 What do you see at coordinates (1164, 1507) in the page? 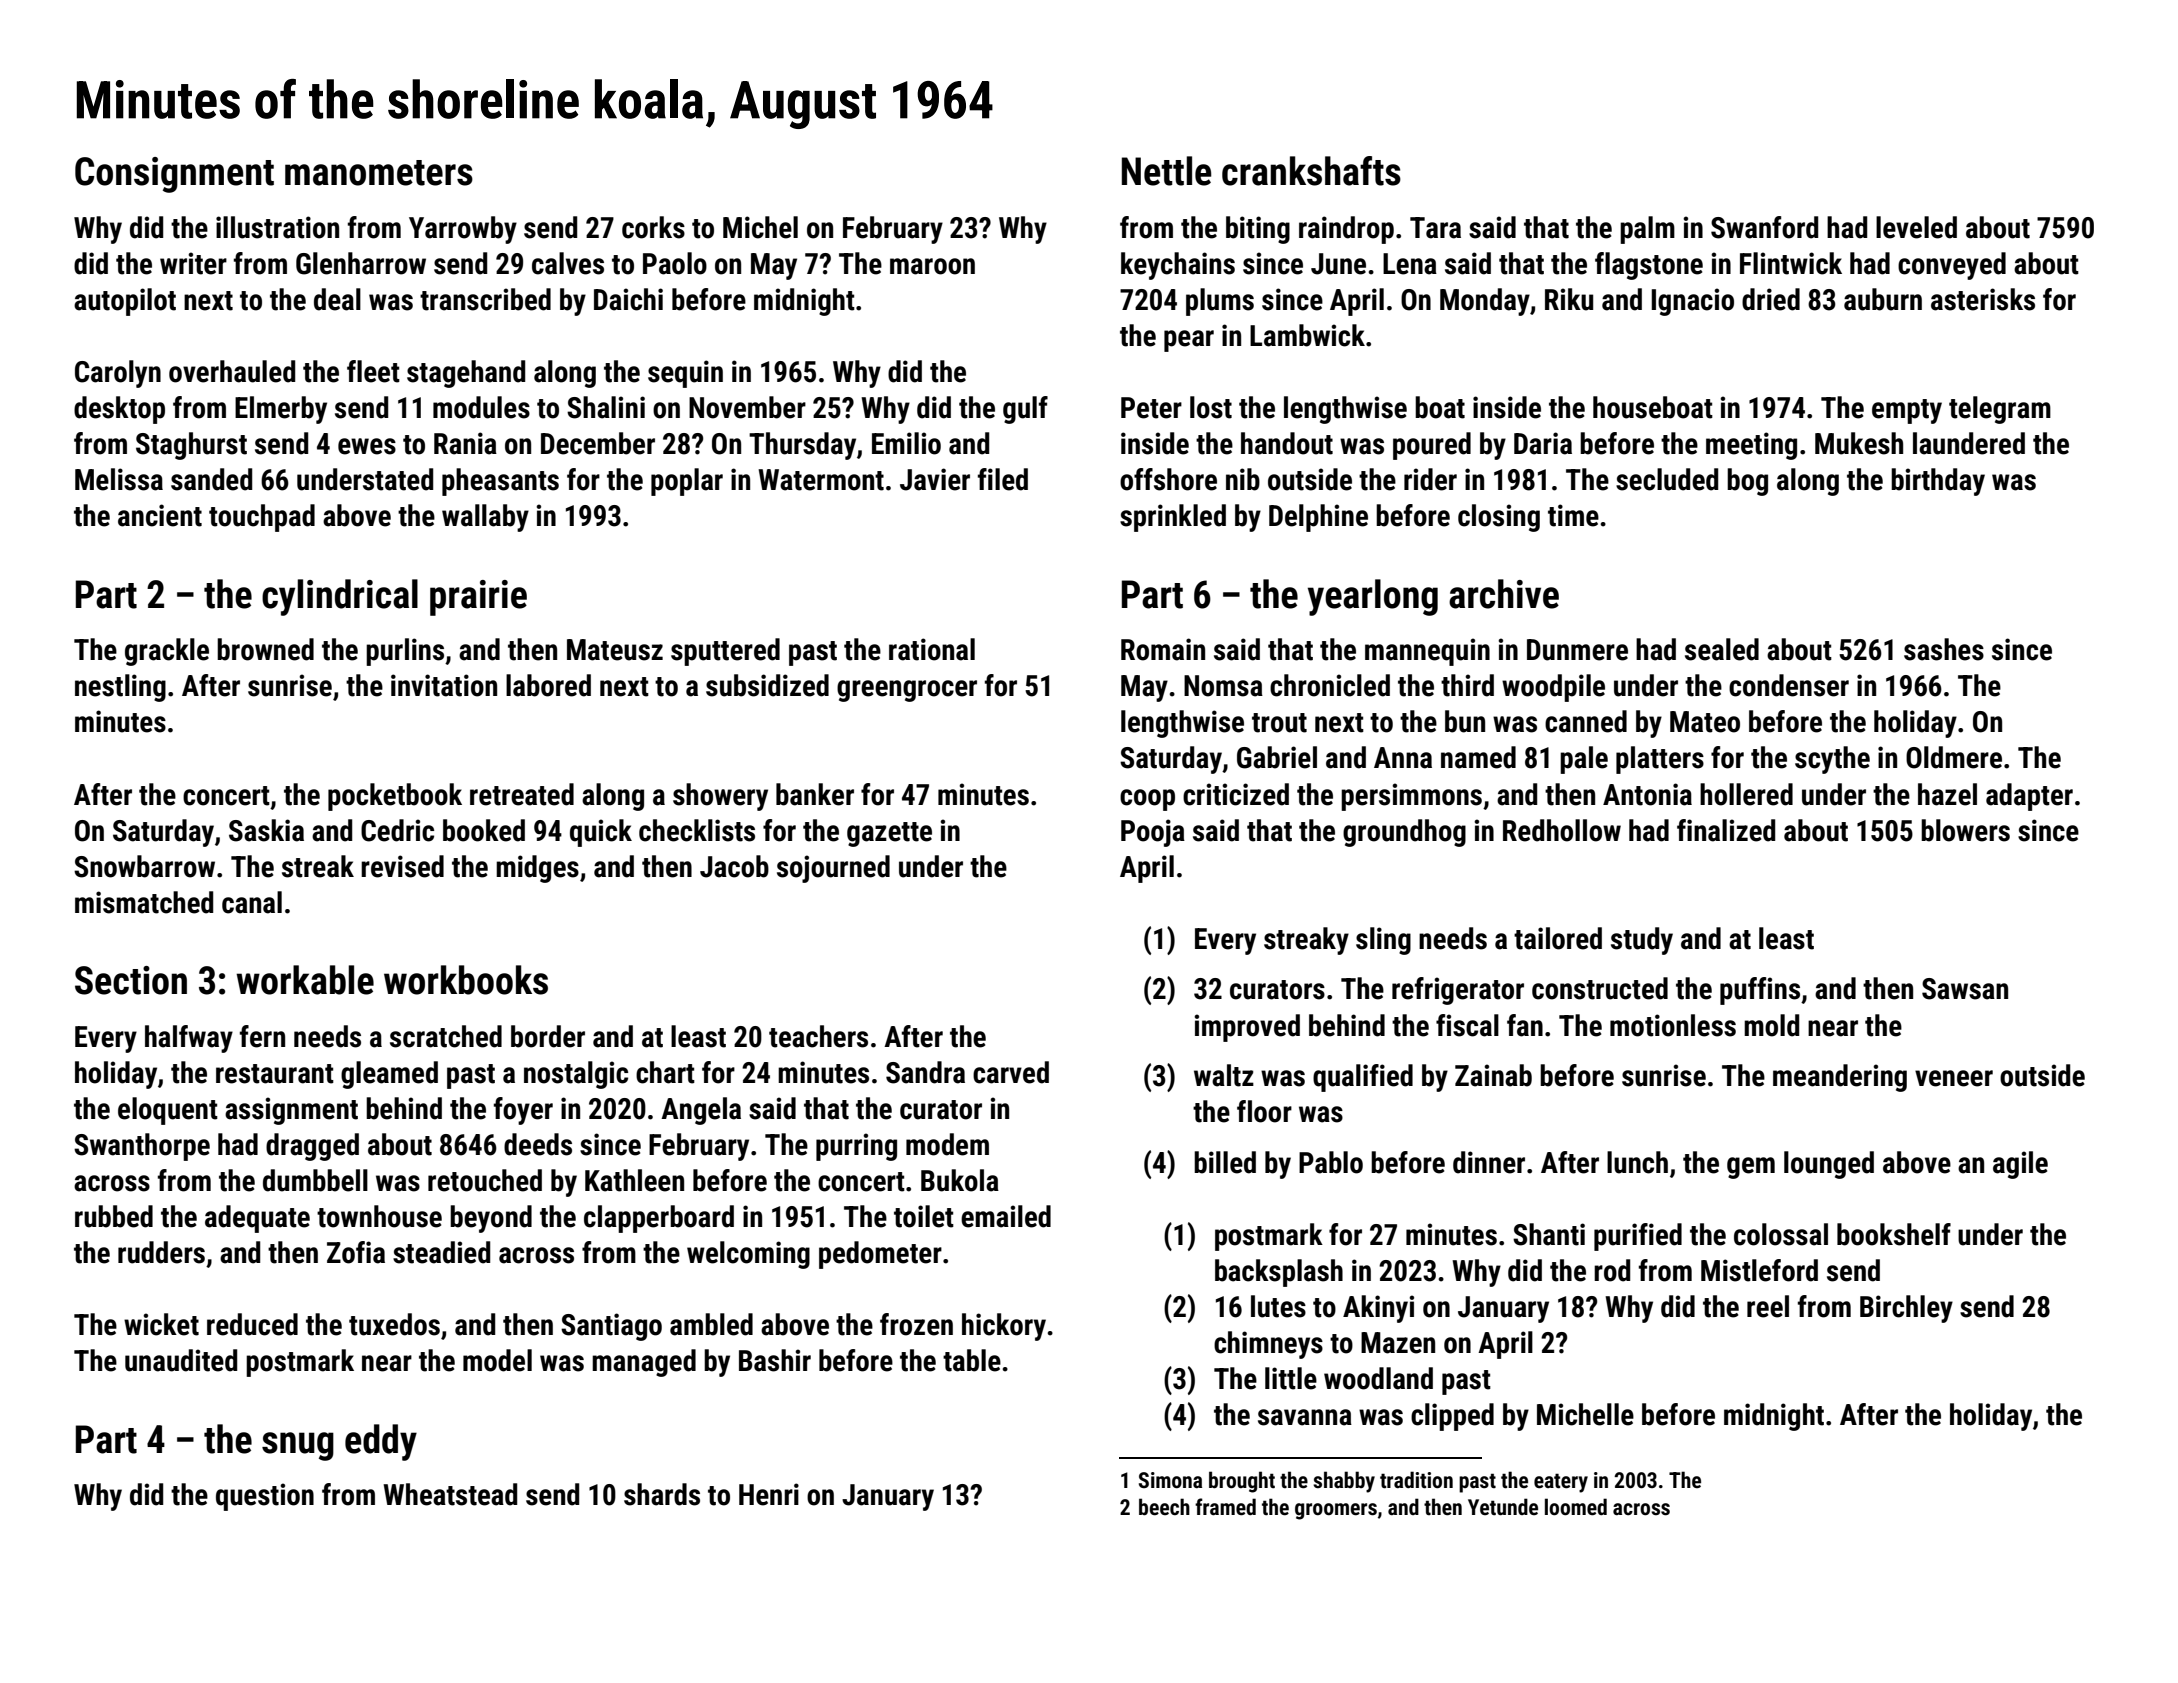
I see `beech` at bounding box center [1164, 1507].
